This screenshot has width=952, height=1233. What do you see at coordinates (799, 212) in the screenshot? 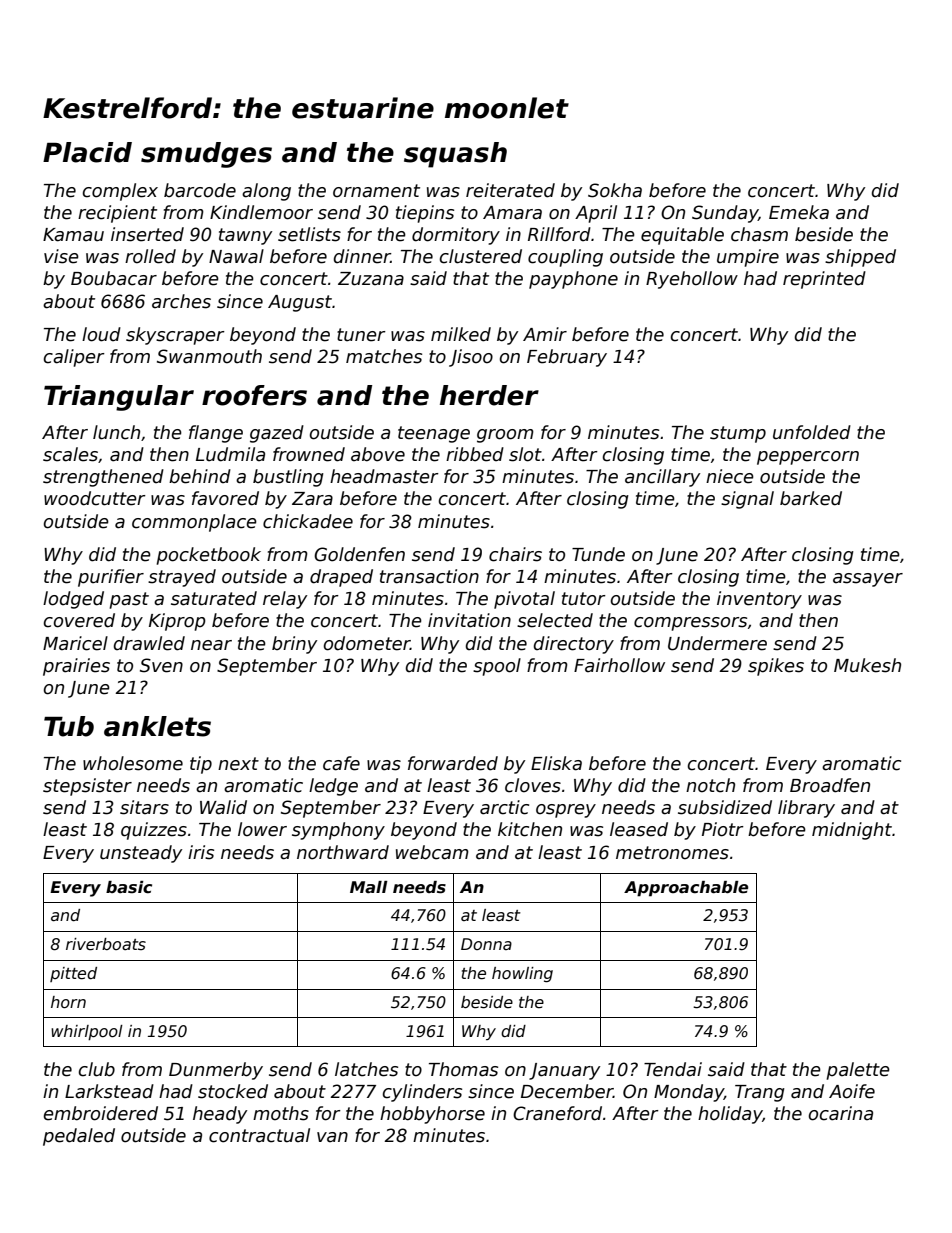
I see `Emeka` at bounding box center [799, 212].
